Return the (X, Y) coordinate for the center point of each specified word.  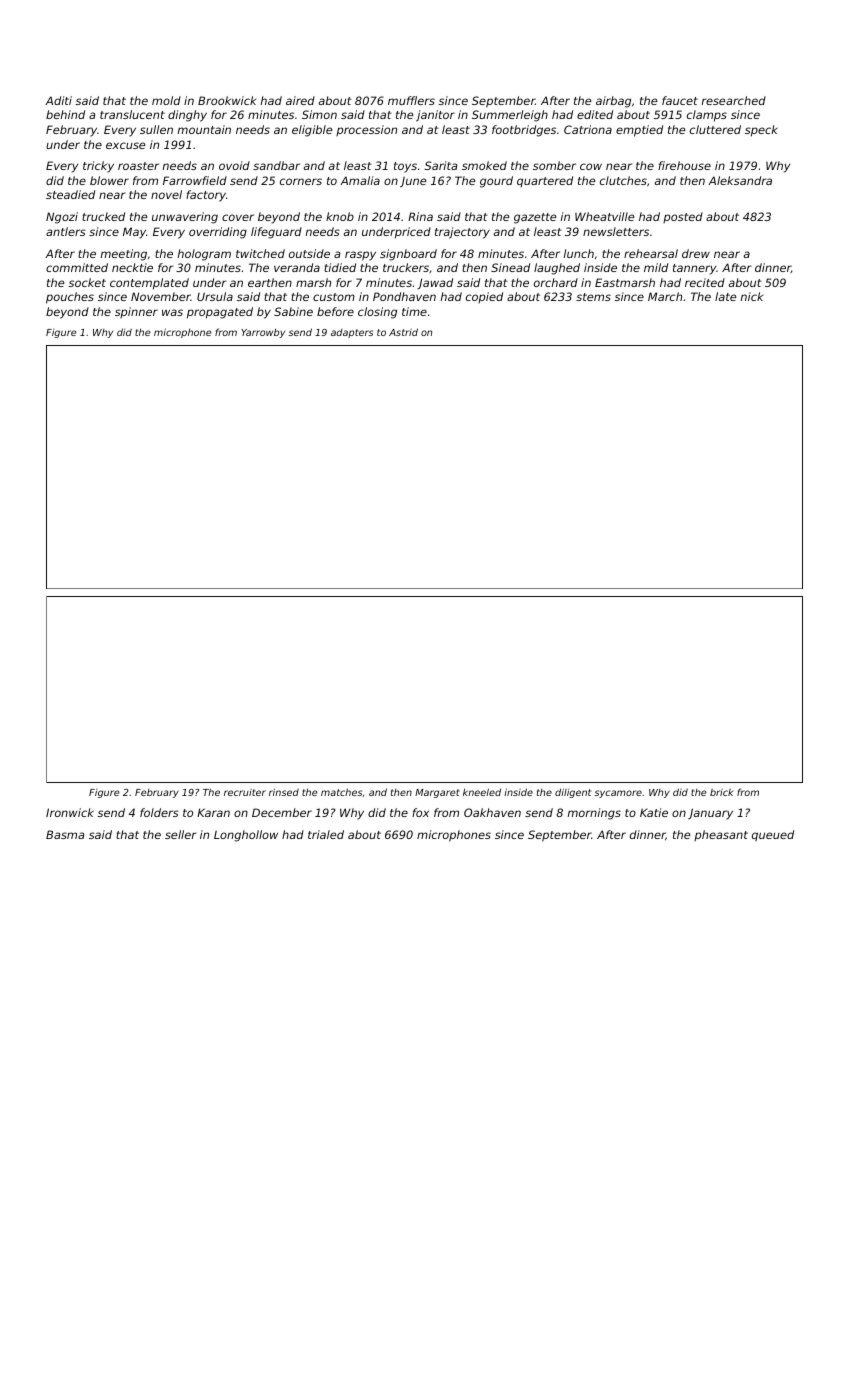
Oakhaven (492, 812)
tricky (98, 167)
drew (696, 253)
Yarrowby (263, 333)
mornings (594, 814)
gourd (496, 182)
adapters (352, 333)
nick (752, 296)
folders (159, 812)
